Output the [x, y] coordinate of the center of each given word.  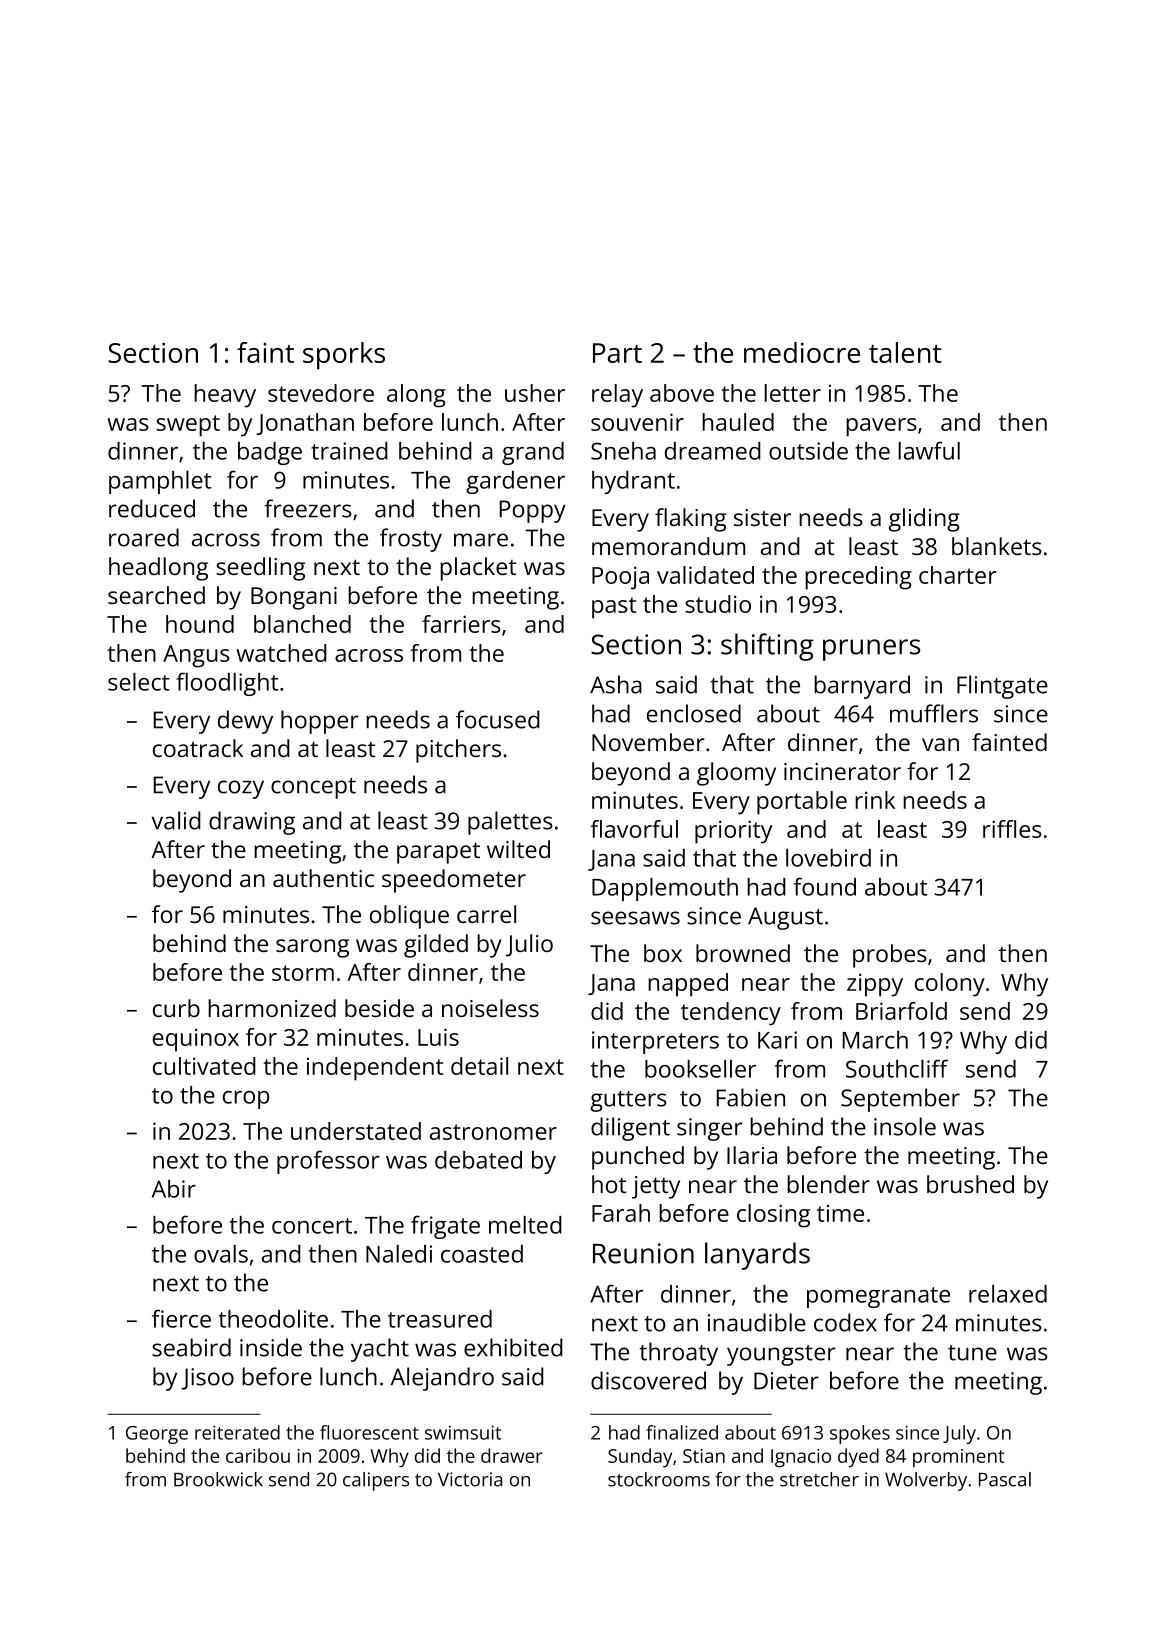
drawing [252, 823]
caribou [258, 1455]
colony [950, 985]
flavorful [634, 829]
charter [958, 575]
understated [356, 1131]
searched [156, 595]
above [682, 393]
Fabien [751, 1097]
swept [188, 426]
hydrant [633, 482]
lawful [929, 450]
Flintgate [1002, 687]
